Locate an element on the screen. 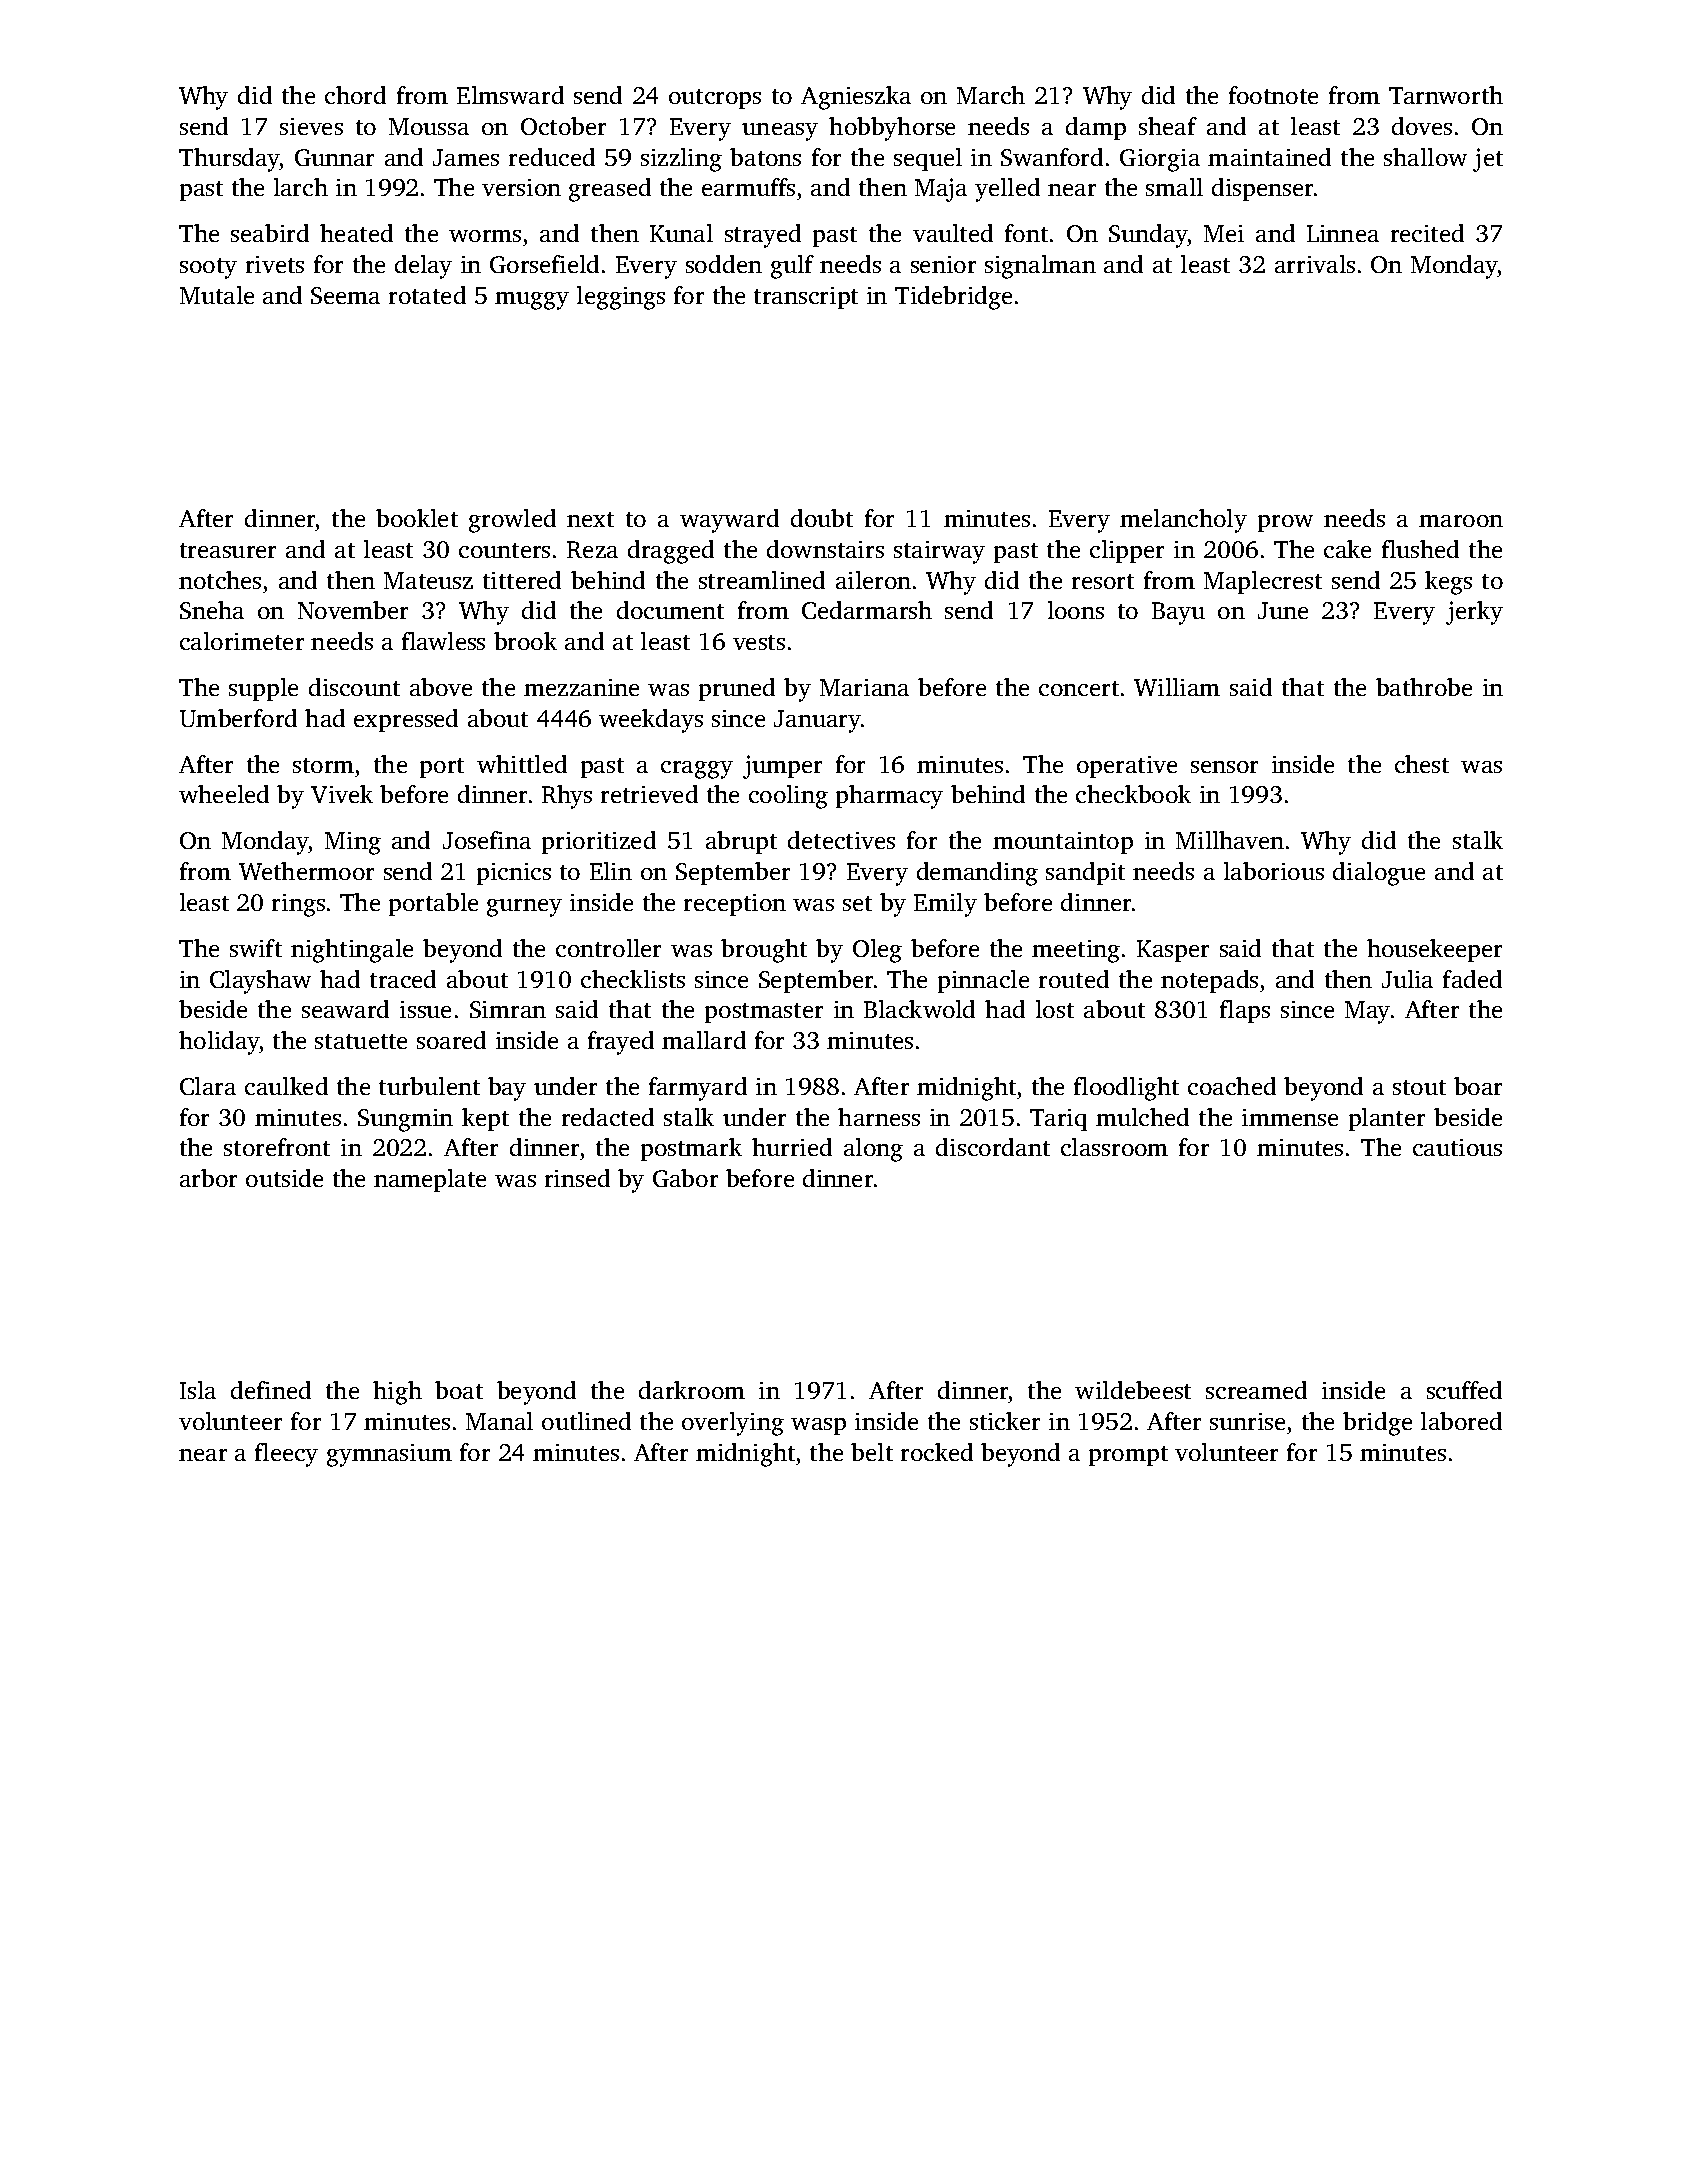  Thursday is located at coordinates (229, 160).
